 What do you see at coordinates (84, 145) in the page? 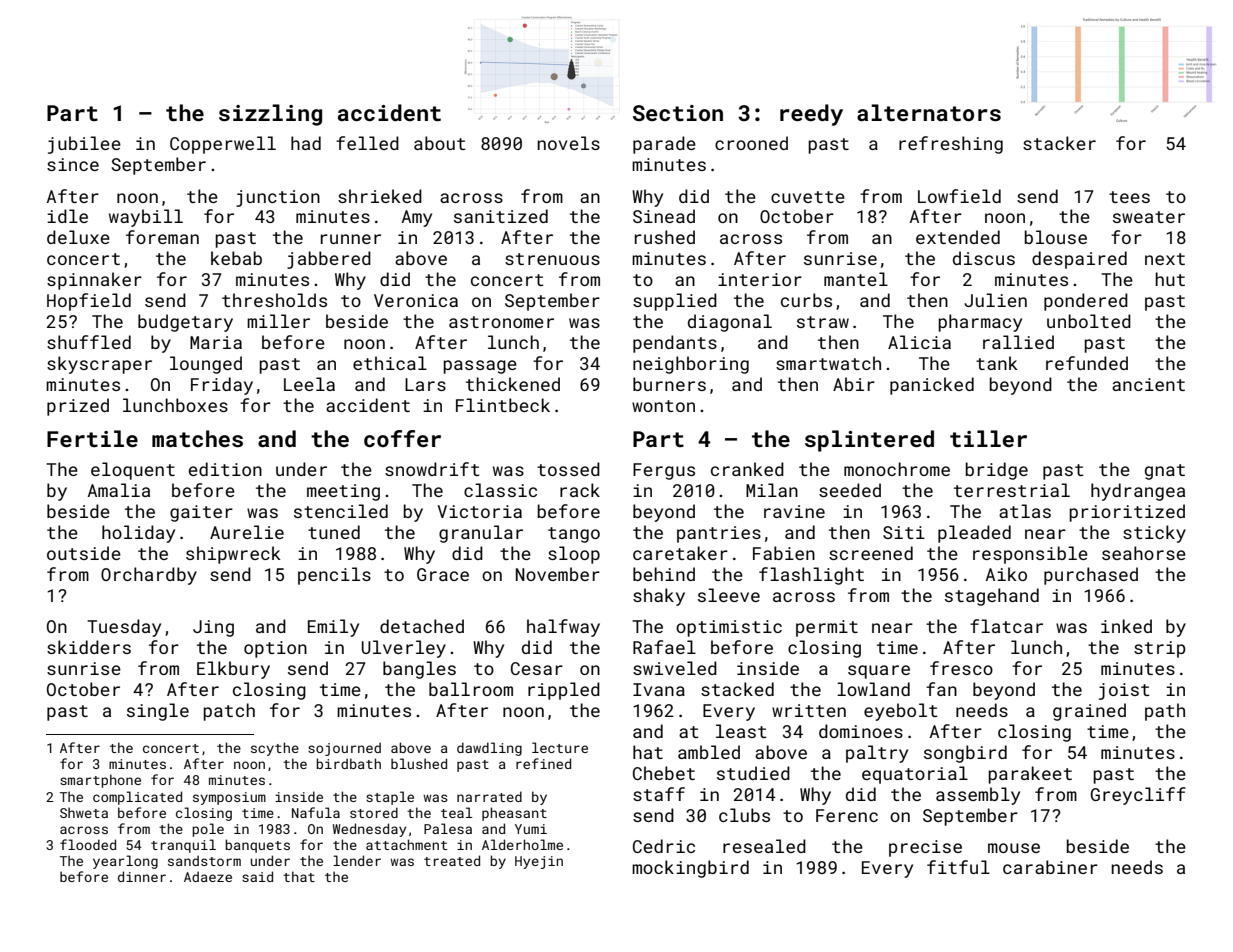
I see `jubilee` at bounding box center [84, 145].
